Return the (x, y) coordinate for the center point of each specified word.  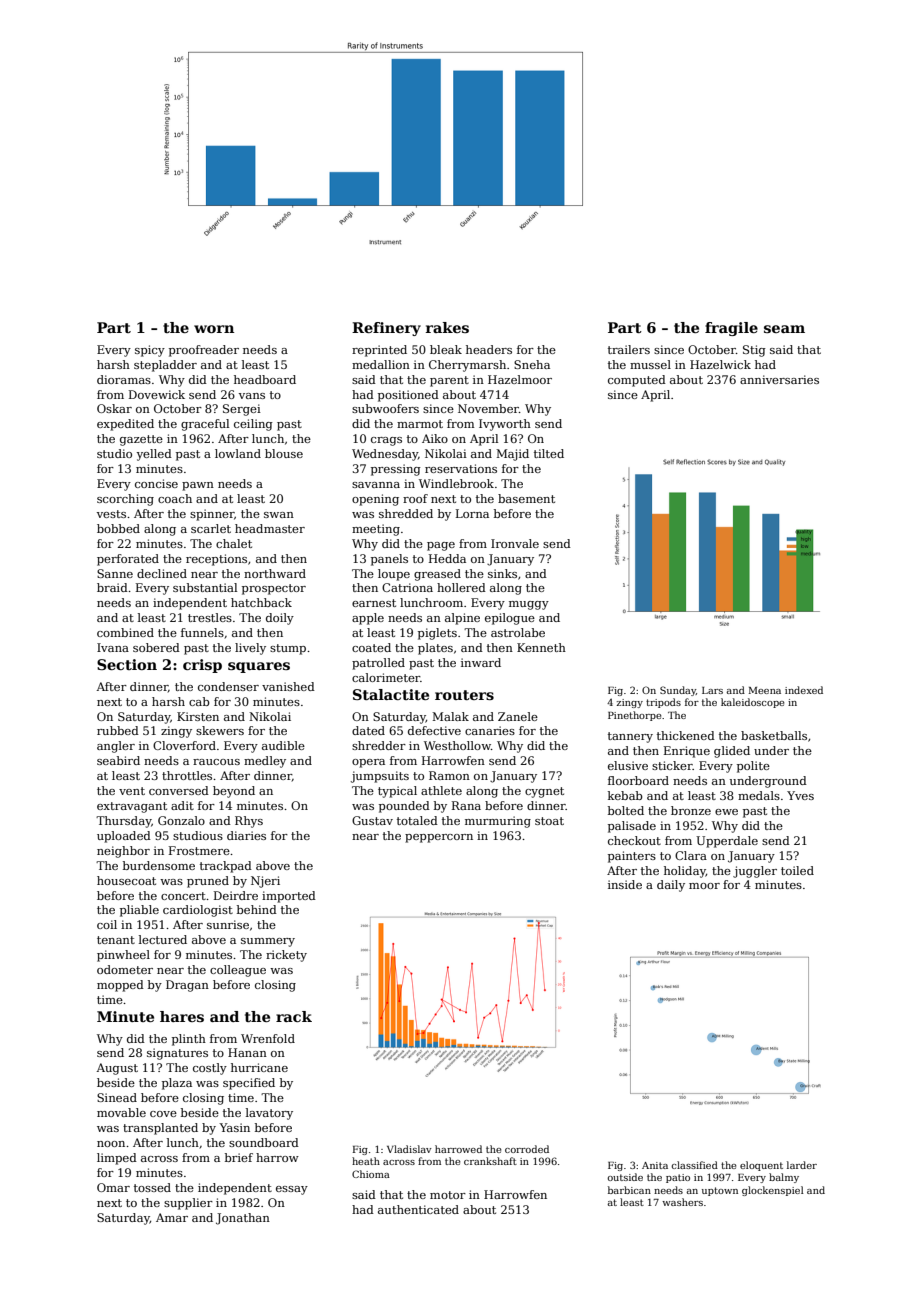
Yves (800, 795)
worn (214, 329)
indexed (804, 690)
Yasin (234, 1127)
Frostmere (199, 850)
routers (464, 695)
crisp (202, 666)
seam (784, 329)
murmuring (498, 822)
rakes (447, 327)
